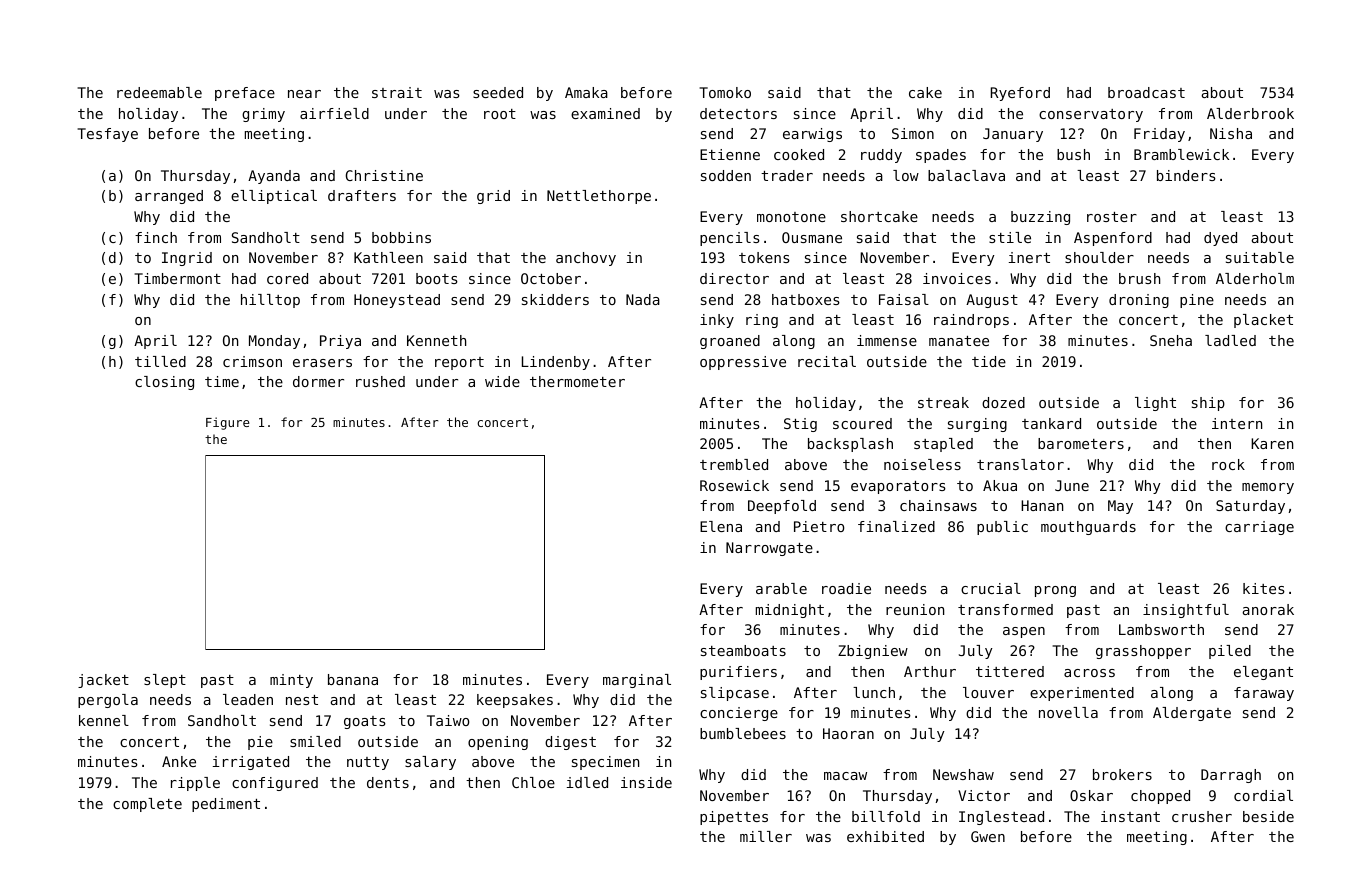 Image resolution: width=1372 pixels, height=887 pixels. What do you see at coordinates (577, 381) in the image?
I see `thermometer` at bounding box center [577, 381].
